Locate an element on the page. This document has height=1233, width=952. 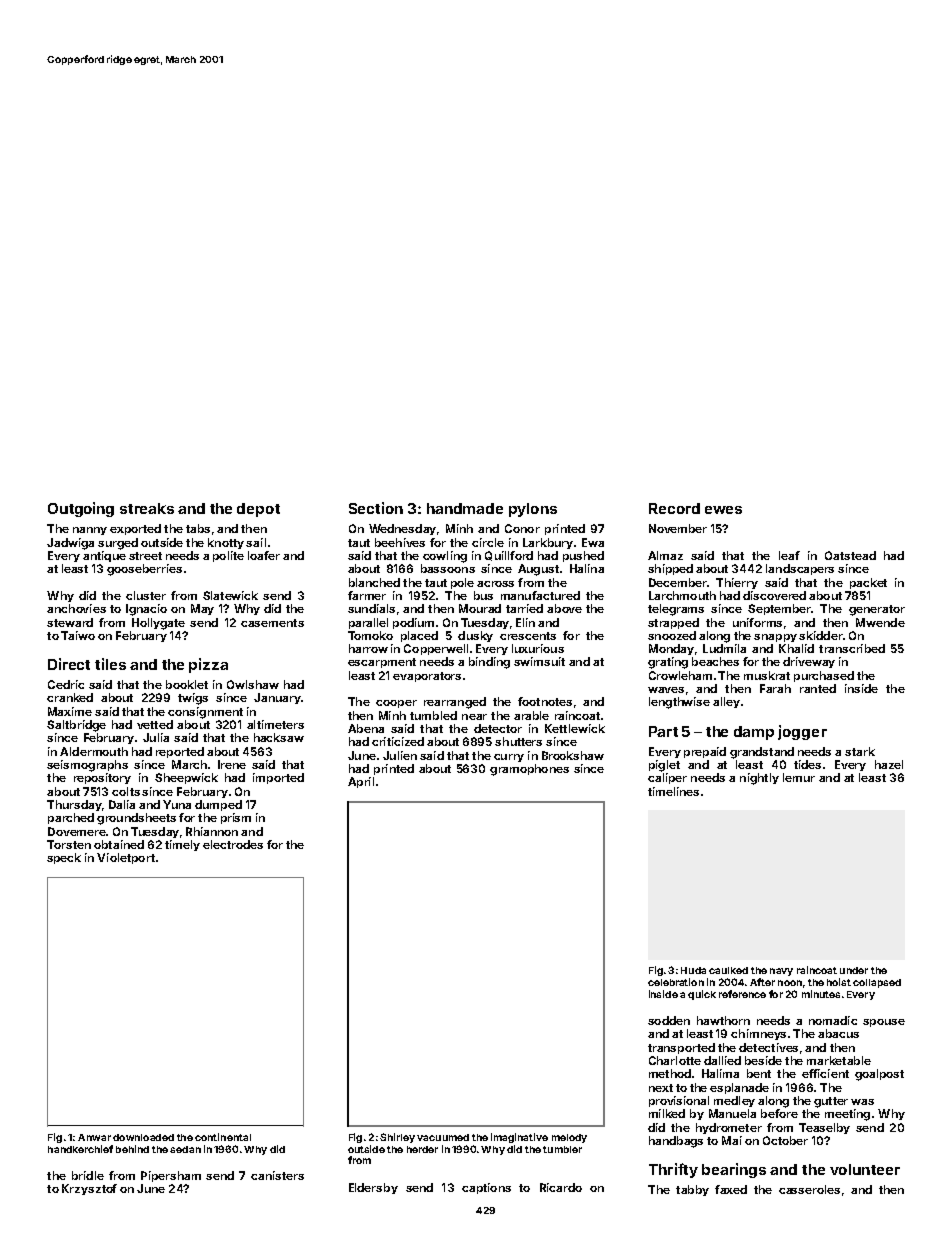
Violetport is located at coordinates (126, 858).
